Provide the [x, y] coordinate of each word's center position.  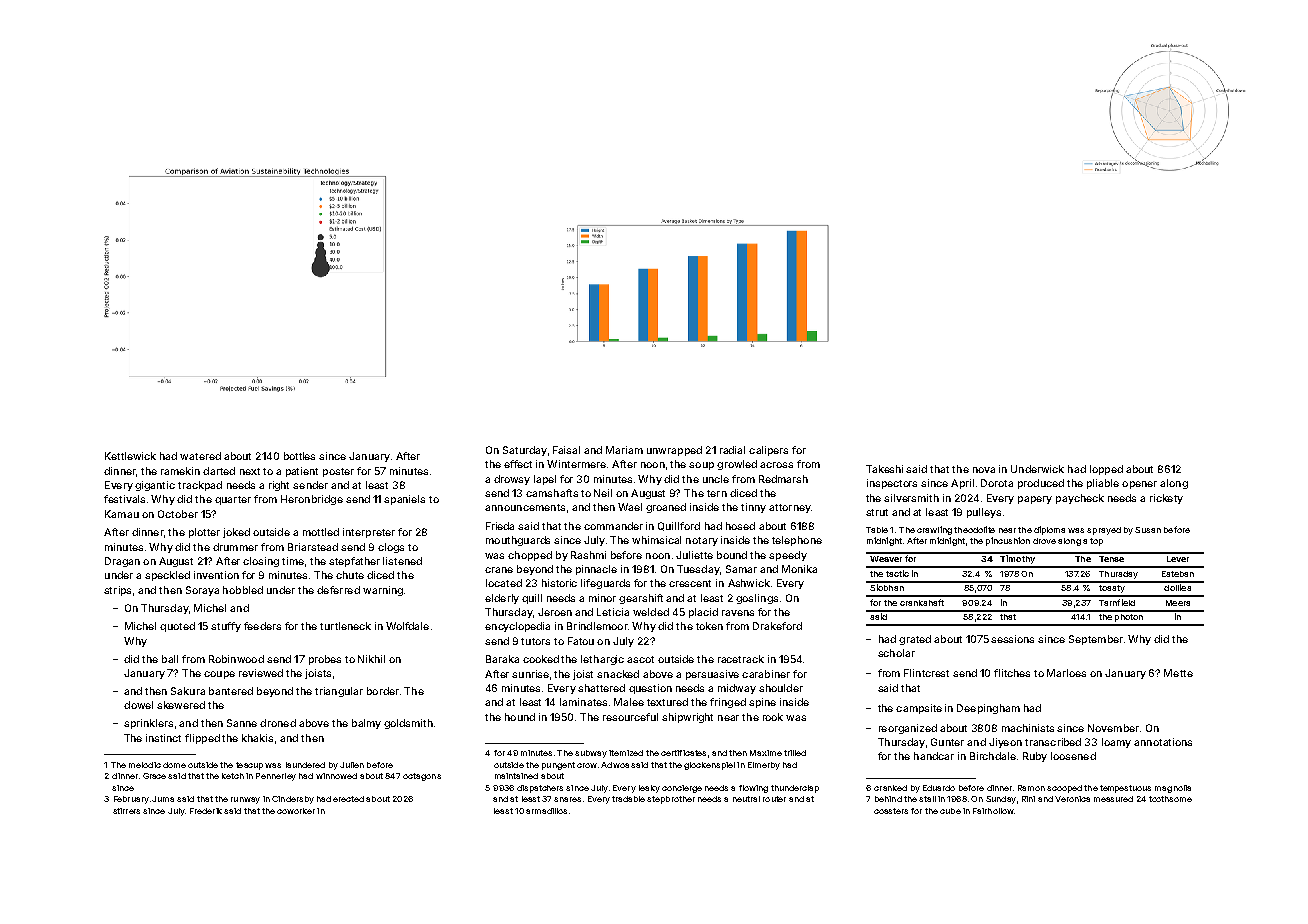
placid [703, 613]
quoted [177, 627]
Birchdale [993, 756]
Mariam [624, 450]
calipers [768, 451]
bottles [299, 456]
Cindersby [293, 800]
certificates [683, 753]
